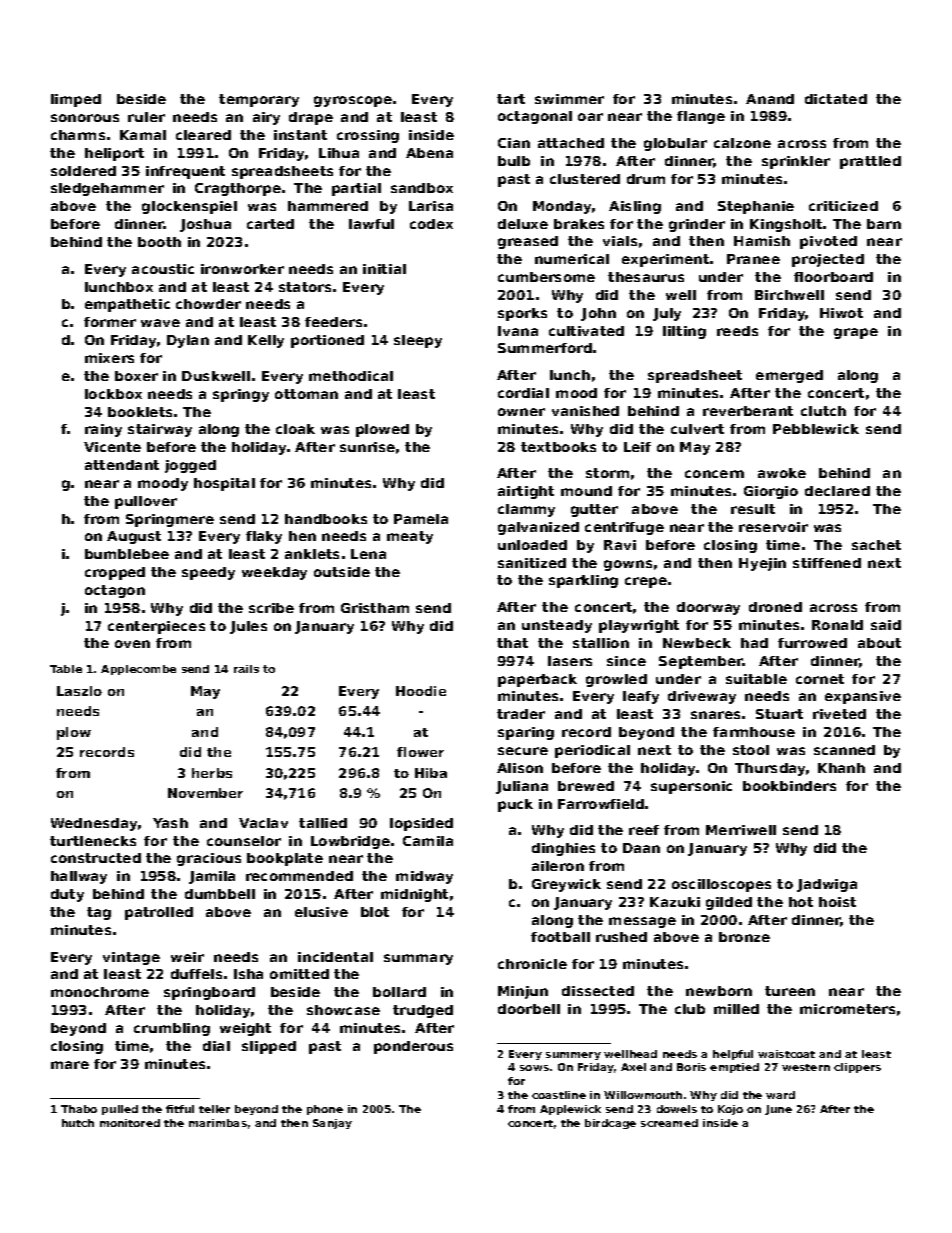  Describe the element at coordinates (100, 992) in the screenshot. I see `monochrome` at that location.
